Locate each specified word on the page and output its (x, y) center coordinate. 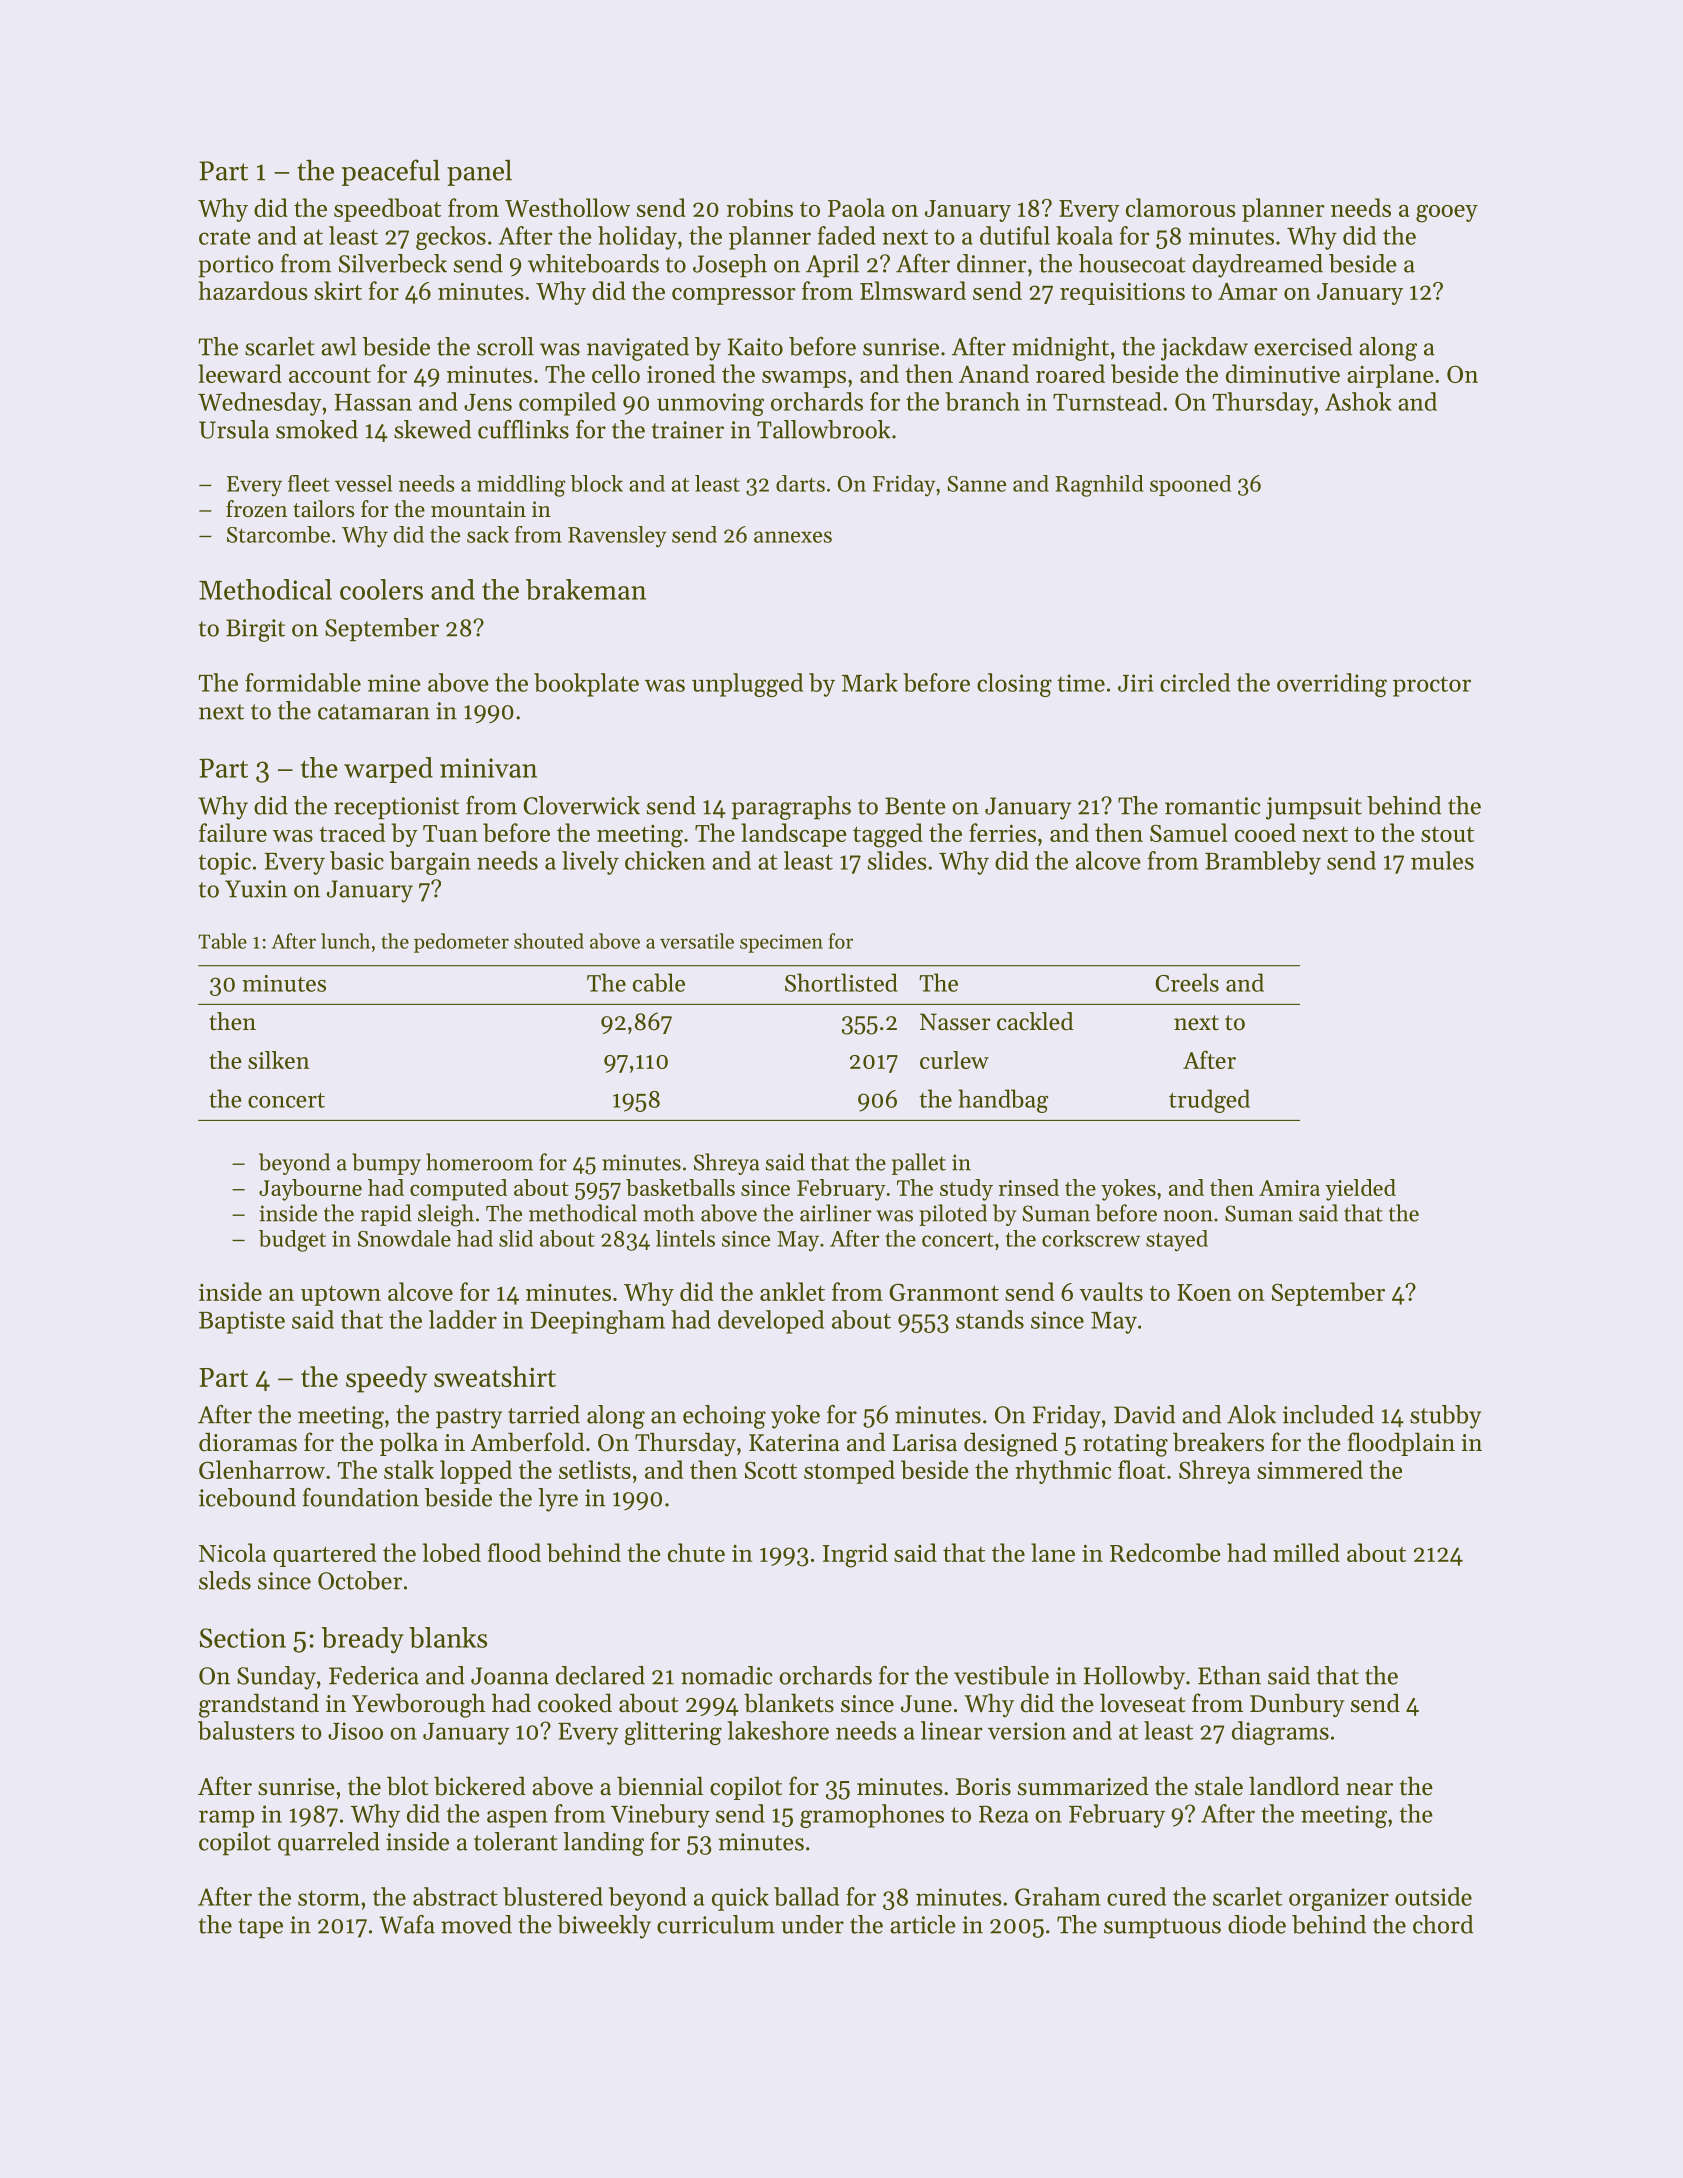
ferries (1002, 832)
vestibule (1001, 1675)
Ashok (1358, 401)
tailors (323, 509)
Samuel (1189, 832)
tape (260, 1928)
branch (982, 401)
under (812, 1924)
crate (225, 237)
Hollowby (1134, 1678)
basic (357, 860)
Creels (1187, 982)
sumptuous (1162, 1928)
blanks (448, 1637)
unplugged (747, 685)
